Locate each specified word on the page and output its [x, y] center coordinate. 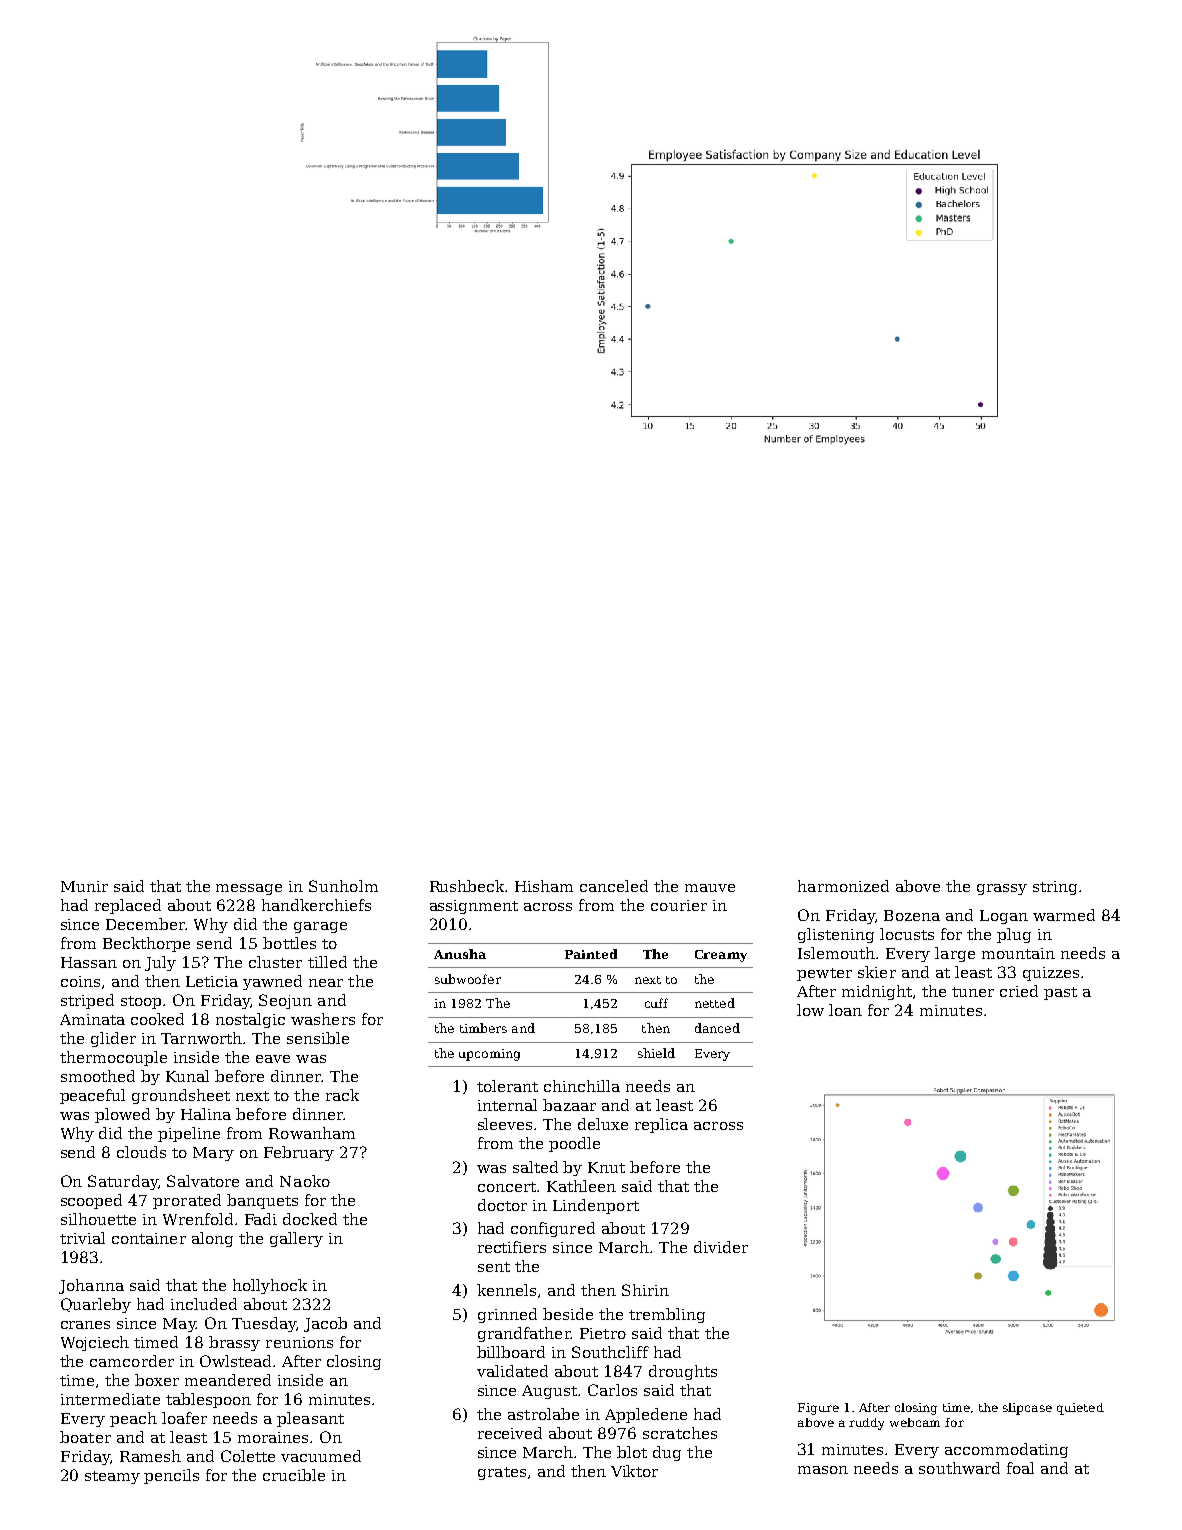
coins [80, 981]
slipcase [1027, 1409]
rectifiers [512, 1247]
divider [721, 1247]
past [1060, 993]
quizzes [1051, 974]
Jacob [325, 1324]
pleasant [310, 1419]
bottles [289, 943]
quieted [1080, 1409]
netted [715, 1003]
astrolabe [543, 1414]
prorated [187, 1201]
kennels [506, 1290]
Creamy [721, 956]
